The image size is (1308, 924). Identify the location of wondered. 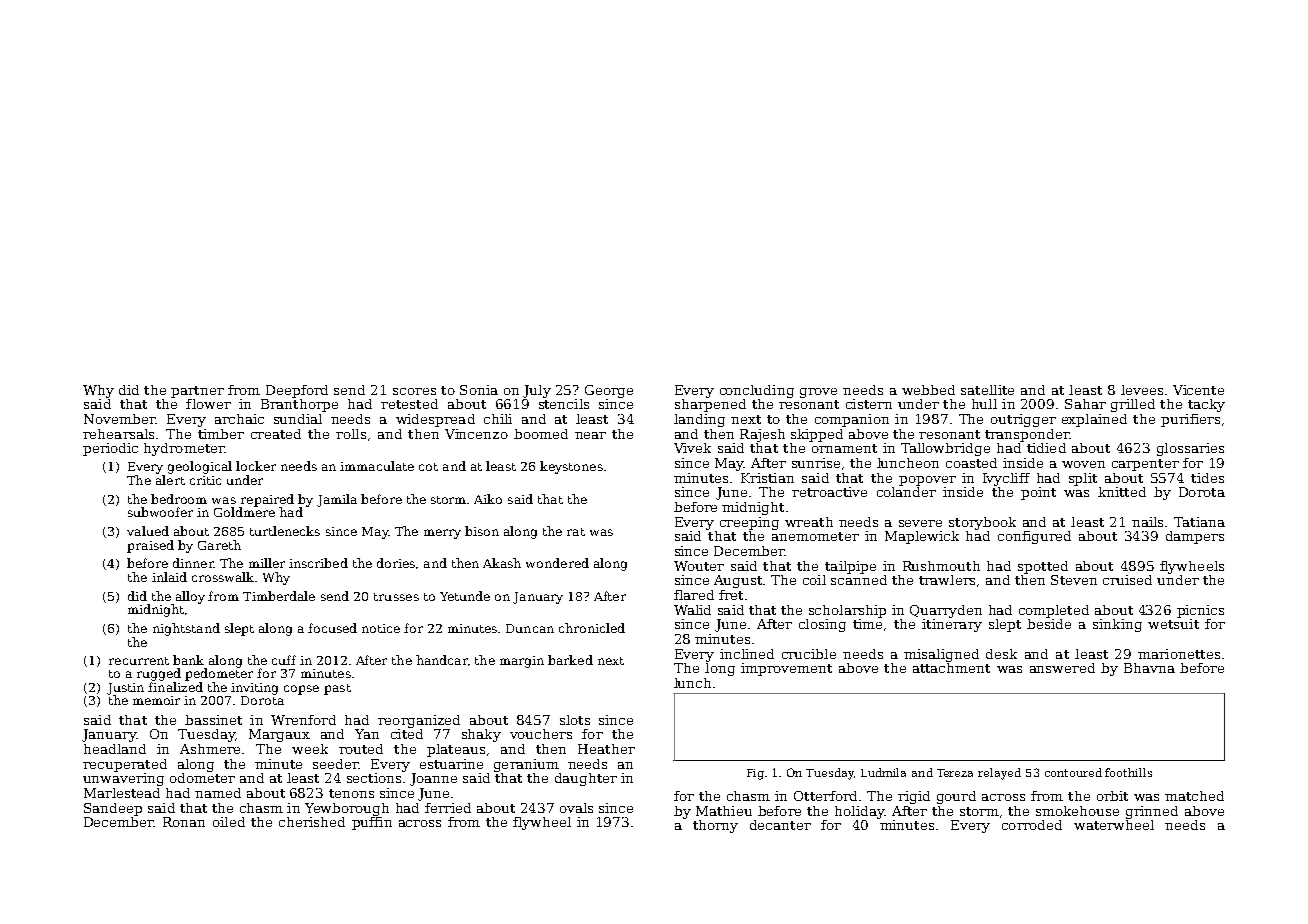
(557, 563).
